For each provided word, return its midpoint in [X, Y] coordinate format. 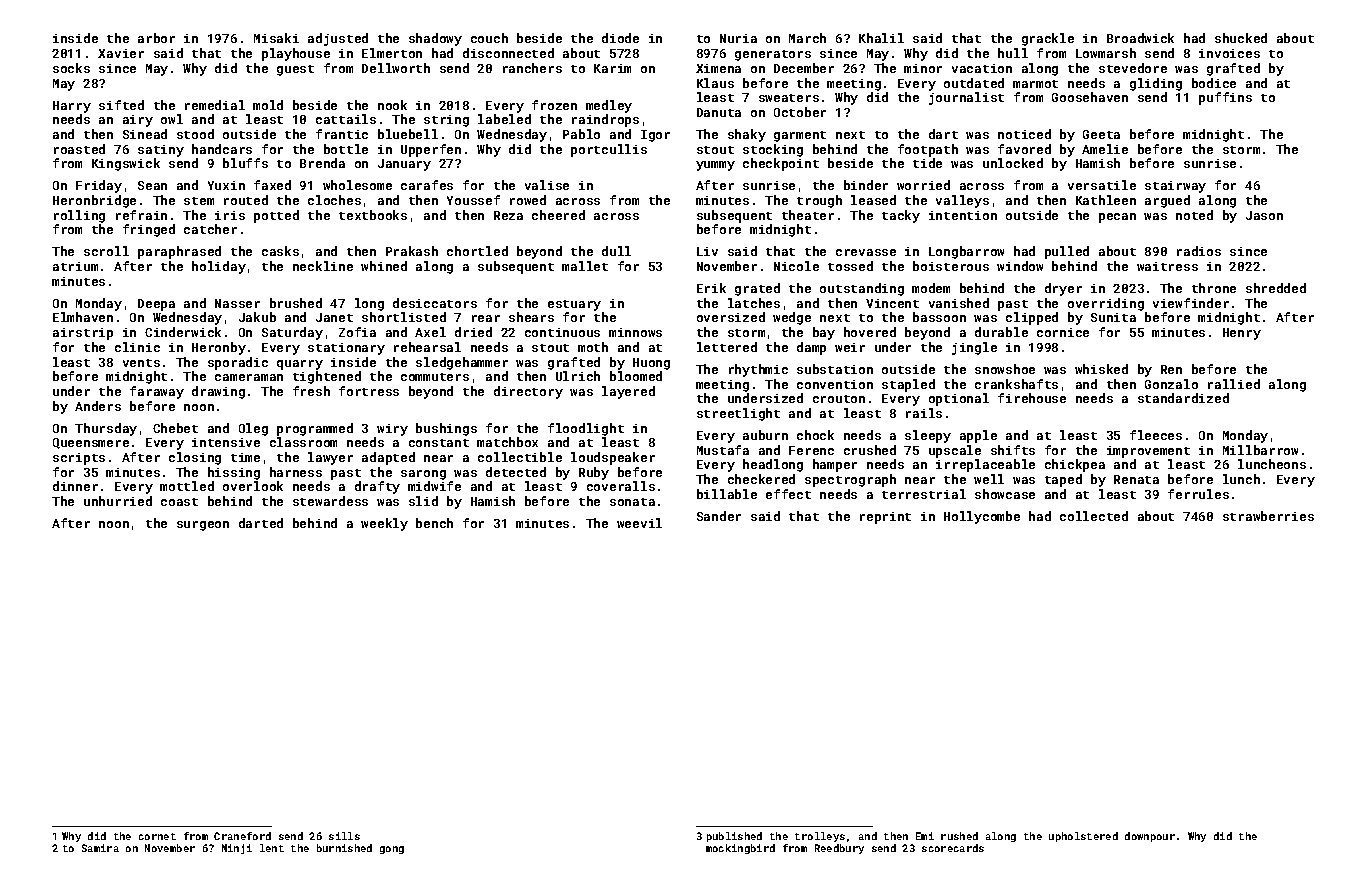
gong [392, 850]
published [734, 837]
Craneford [242, 836]
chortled [477, 251]
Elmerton [392, 53]
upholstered [1083, 837]
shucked [1241, 38]
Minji [237, 849]
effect [788, 494]
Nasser [237, 303]
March [807, 38]
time [245, 457]
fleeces [1156, 435]
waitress [1167, 266]
